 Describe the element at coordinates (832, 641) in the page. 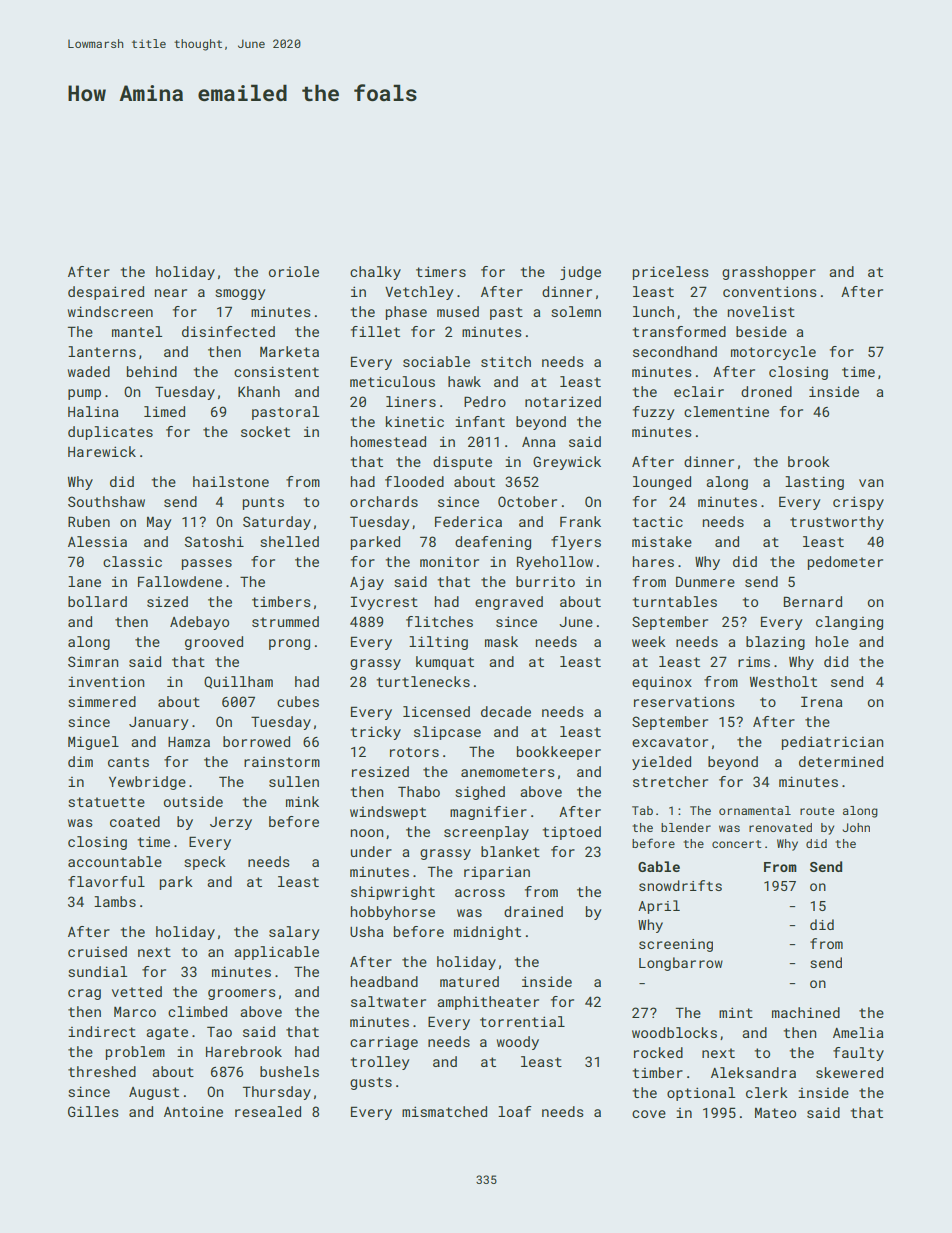

I see `hole` at that location.
